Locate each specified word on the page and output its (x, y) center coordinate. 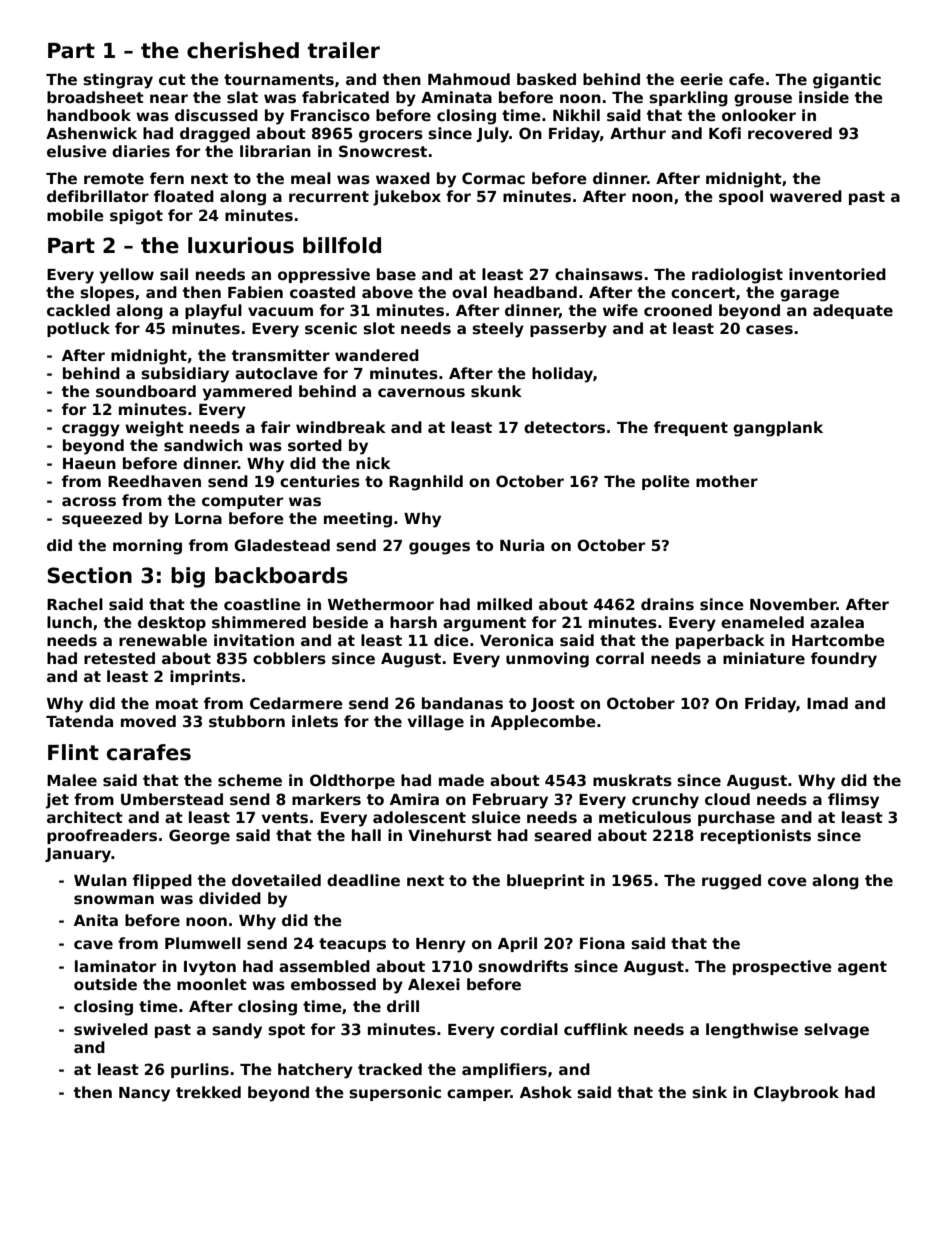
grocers (391, 136)
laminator (115, 966)
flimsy (853, 801)
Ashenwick (91, 133)
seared (562, 835)
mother (727, 481)
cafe (746, 79)
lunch (69, 622)
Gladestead (282, 545)
